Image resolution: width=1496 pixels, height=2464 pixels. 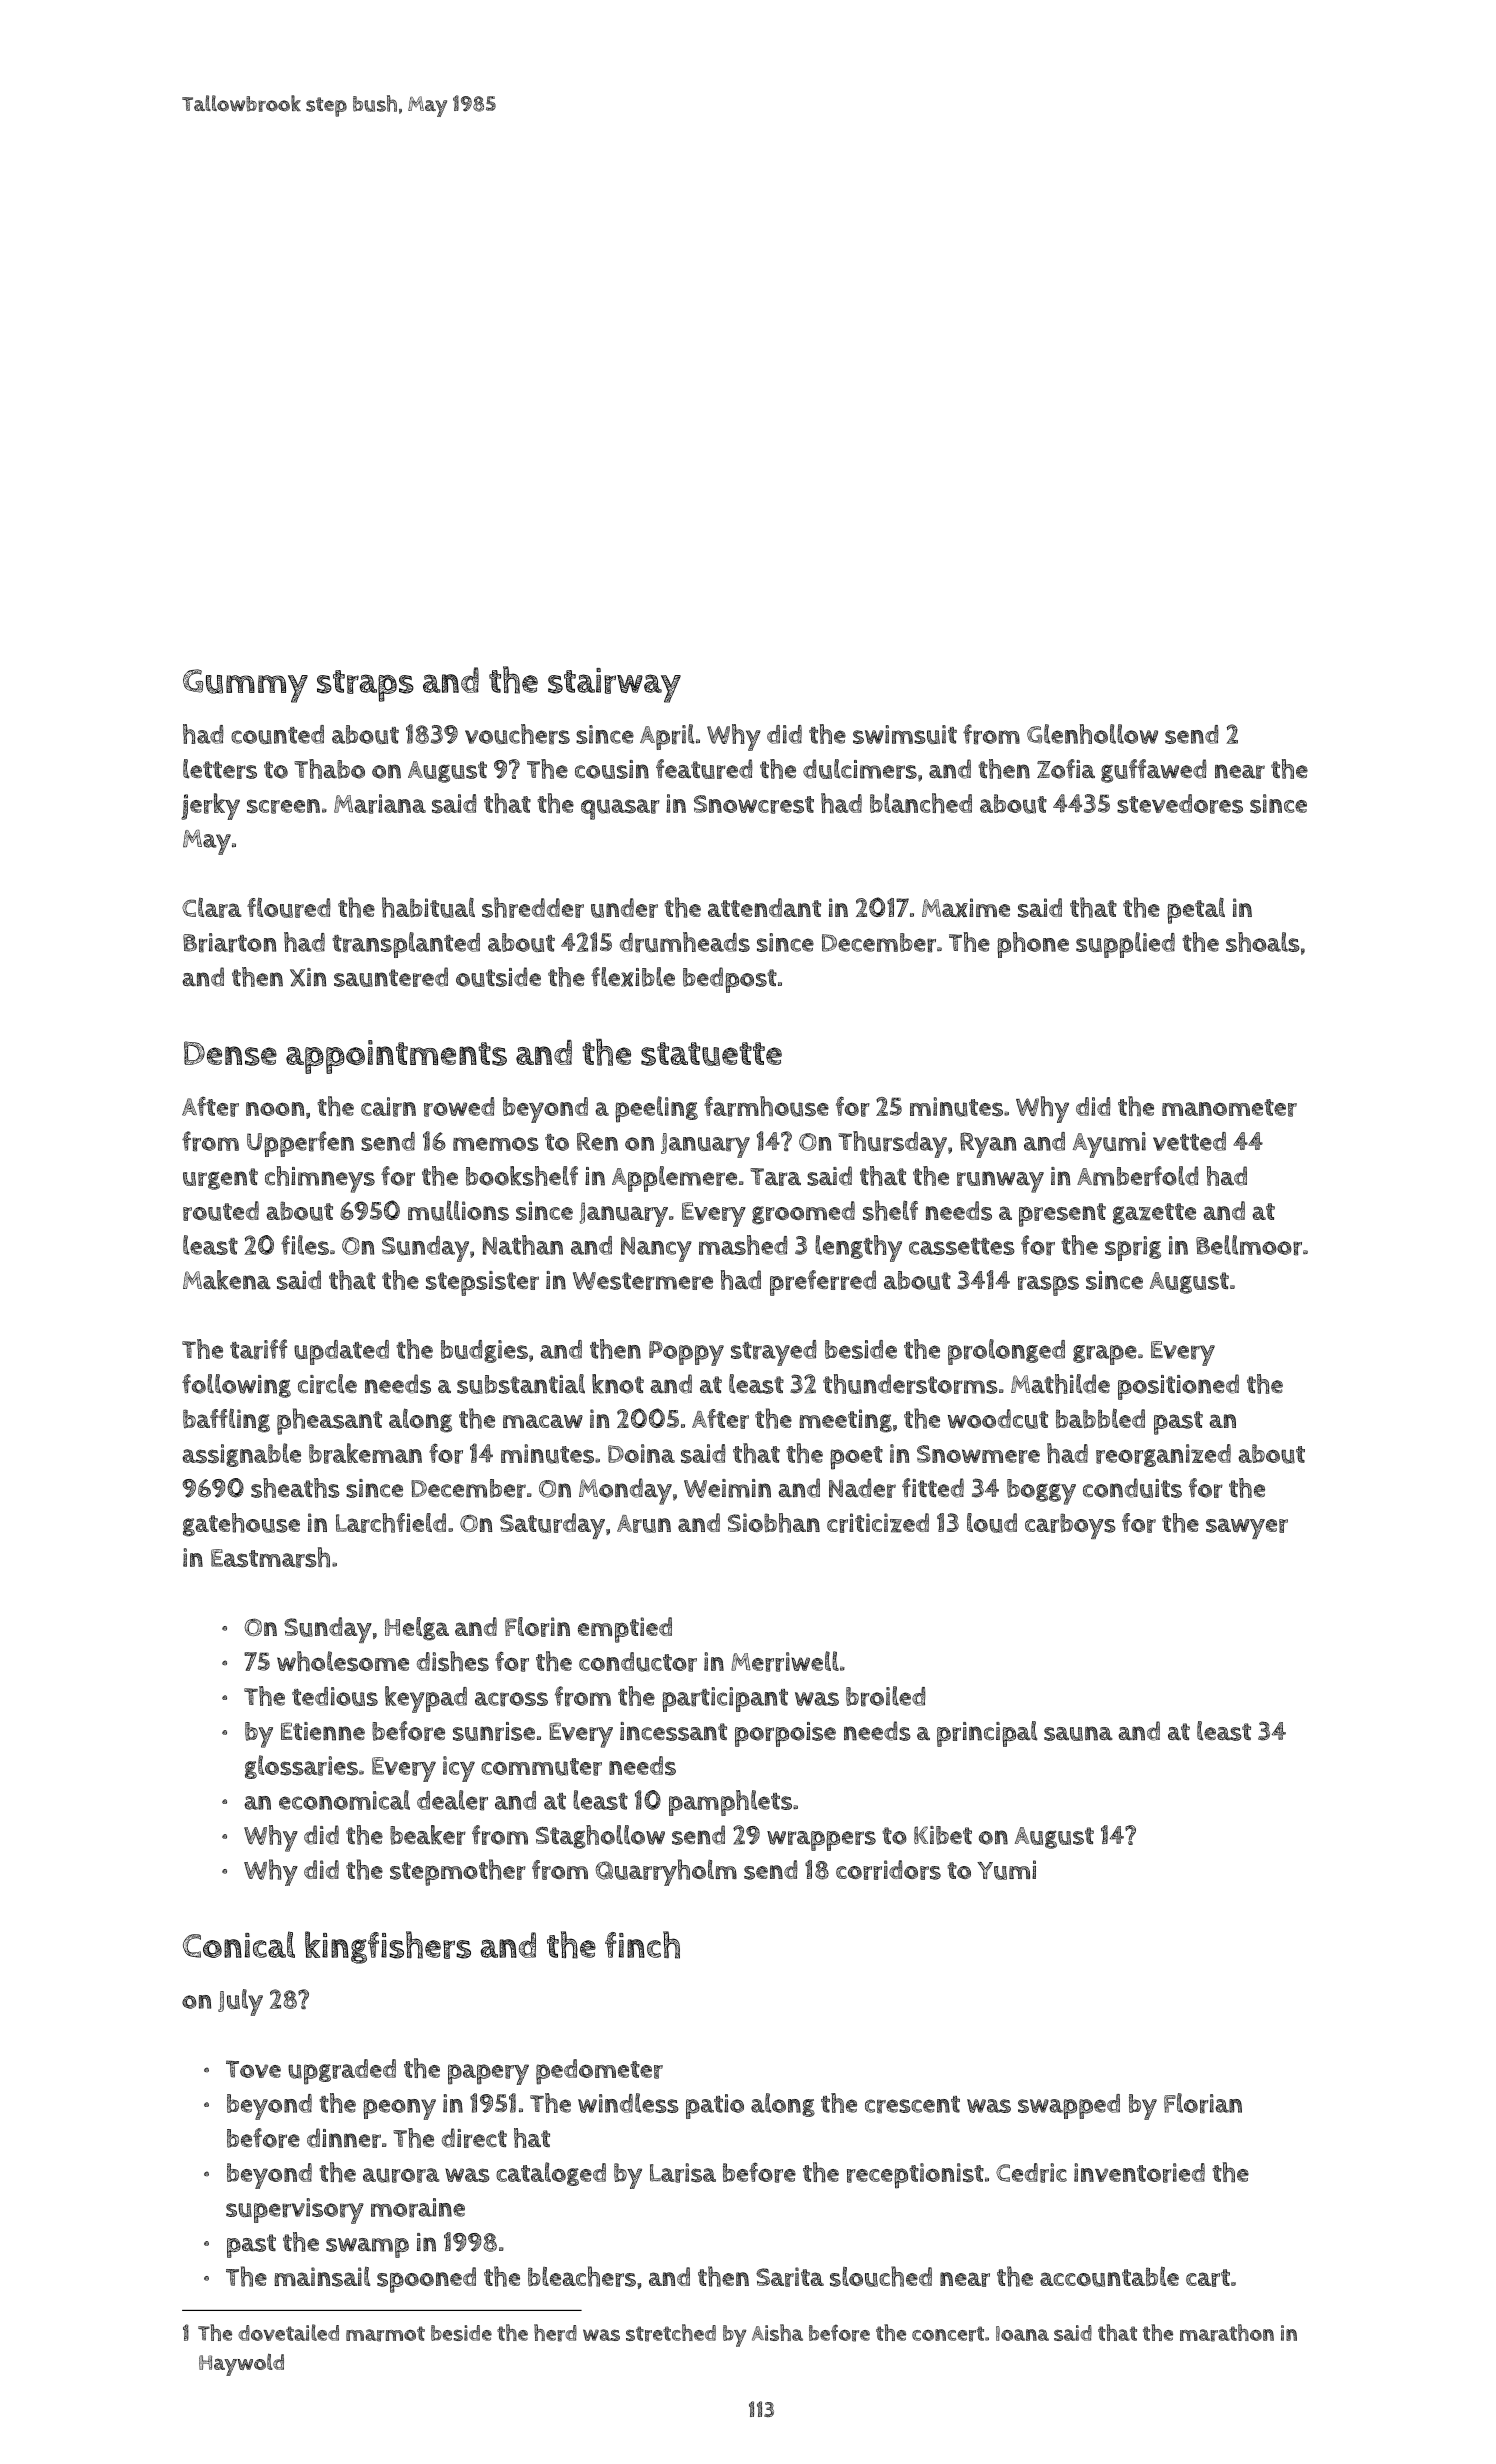 What do you see at coordinates (600, 1837) in the screenshot?
I see `Staghollow` at bounding box center [600, 1837].
